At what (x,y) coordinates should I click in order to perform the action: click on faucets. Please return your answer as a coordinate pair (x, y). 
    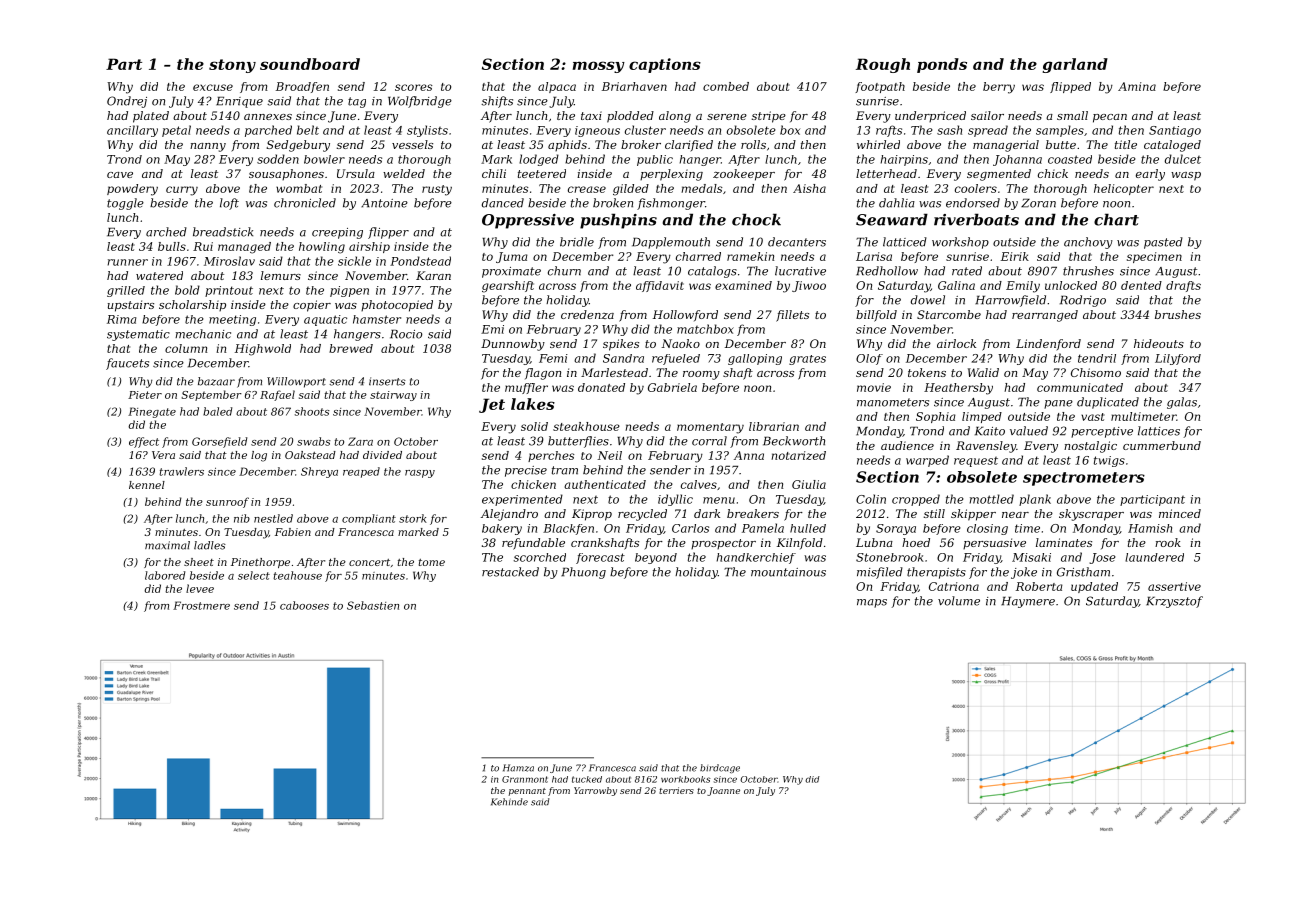
    Looking at the image, I should click on (127, 364).
